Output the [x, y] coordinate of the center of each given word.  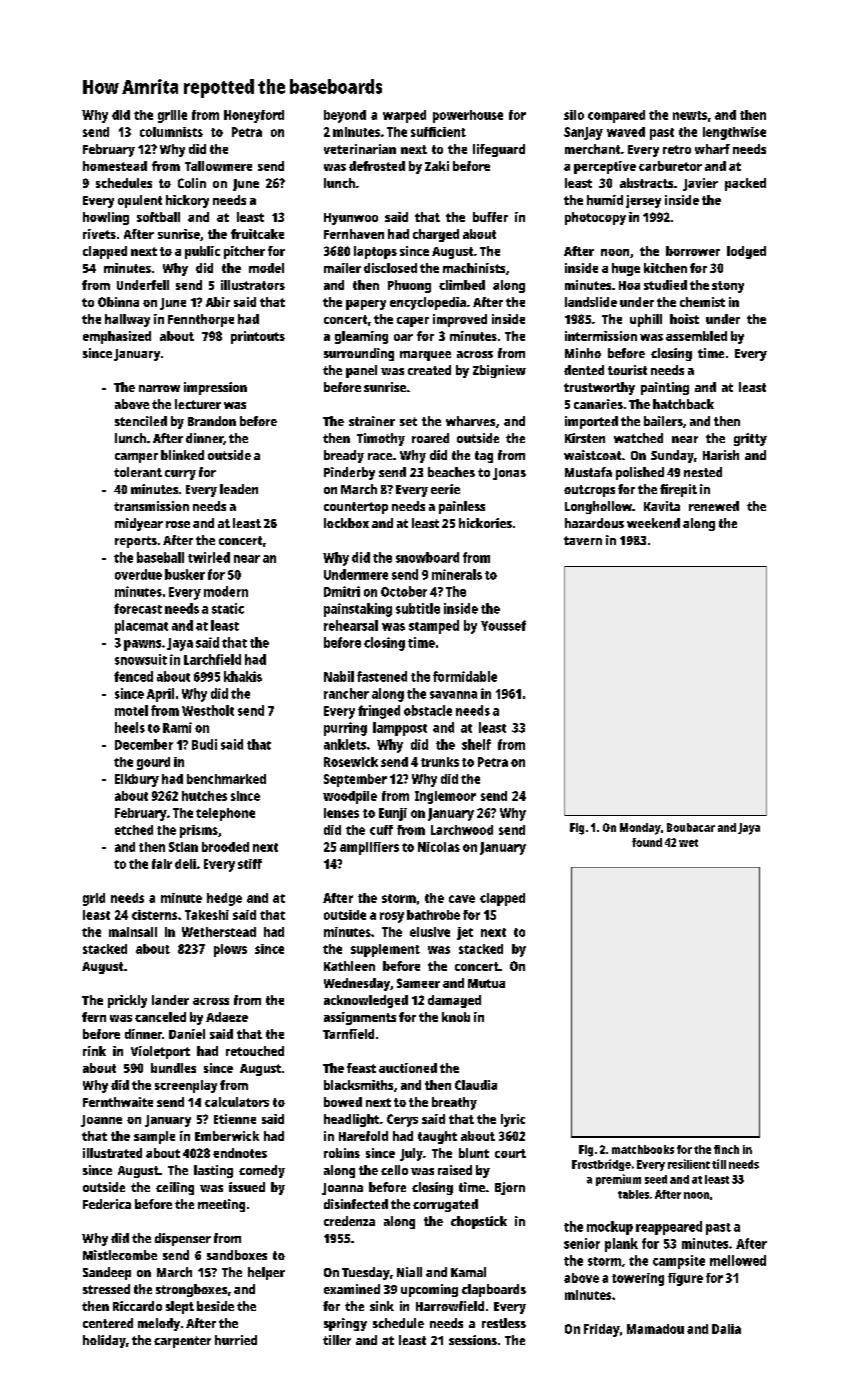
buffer [490, 217]
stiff [250, 864]
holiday [104, 1341]
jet [465, 933]
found [647, 842]
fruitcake [257, 234]
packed [745, 184]
